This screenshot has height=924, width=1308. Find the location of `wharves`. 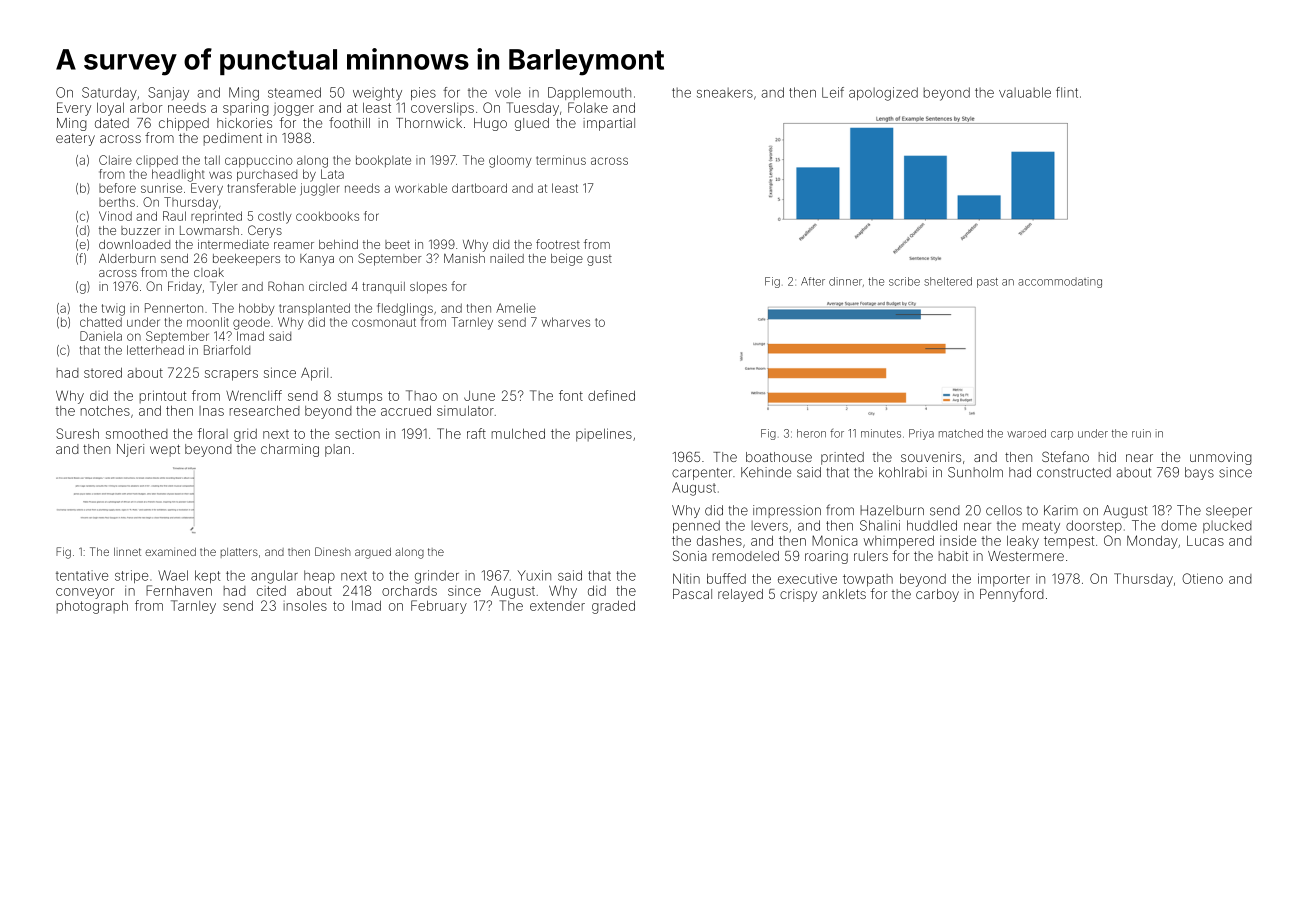

wharves is located at coordinates (565, 322).
